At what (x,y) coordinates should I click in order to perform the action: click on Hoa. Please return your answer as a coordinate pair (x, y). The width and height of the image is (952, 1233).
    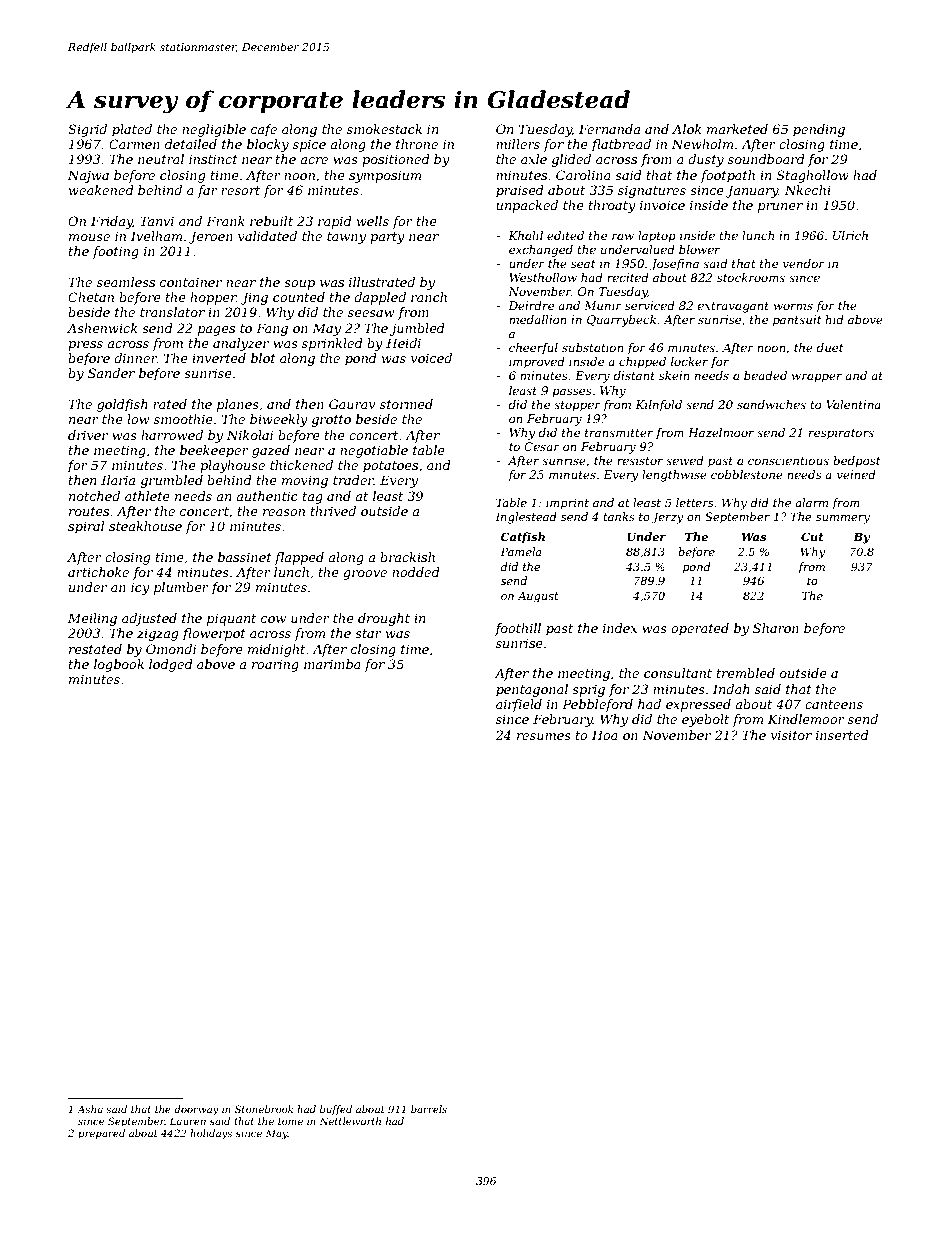
    Looking at the image, I should click on (605, 735).
